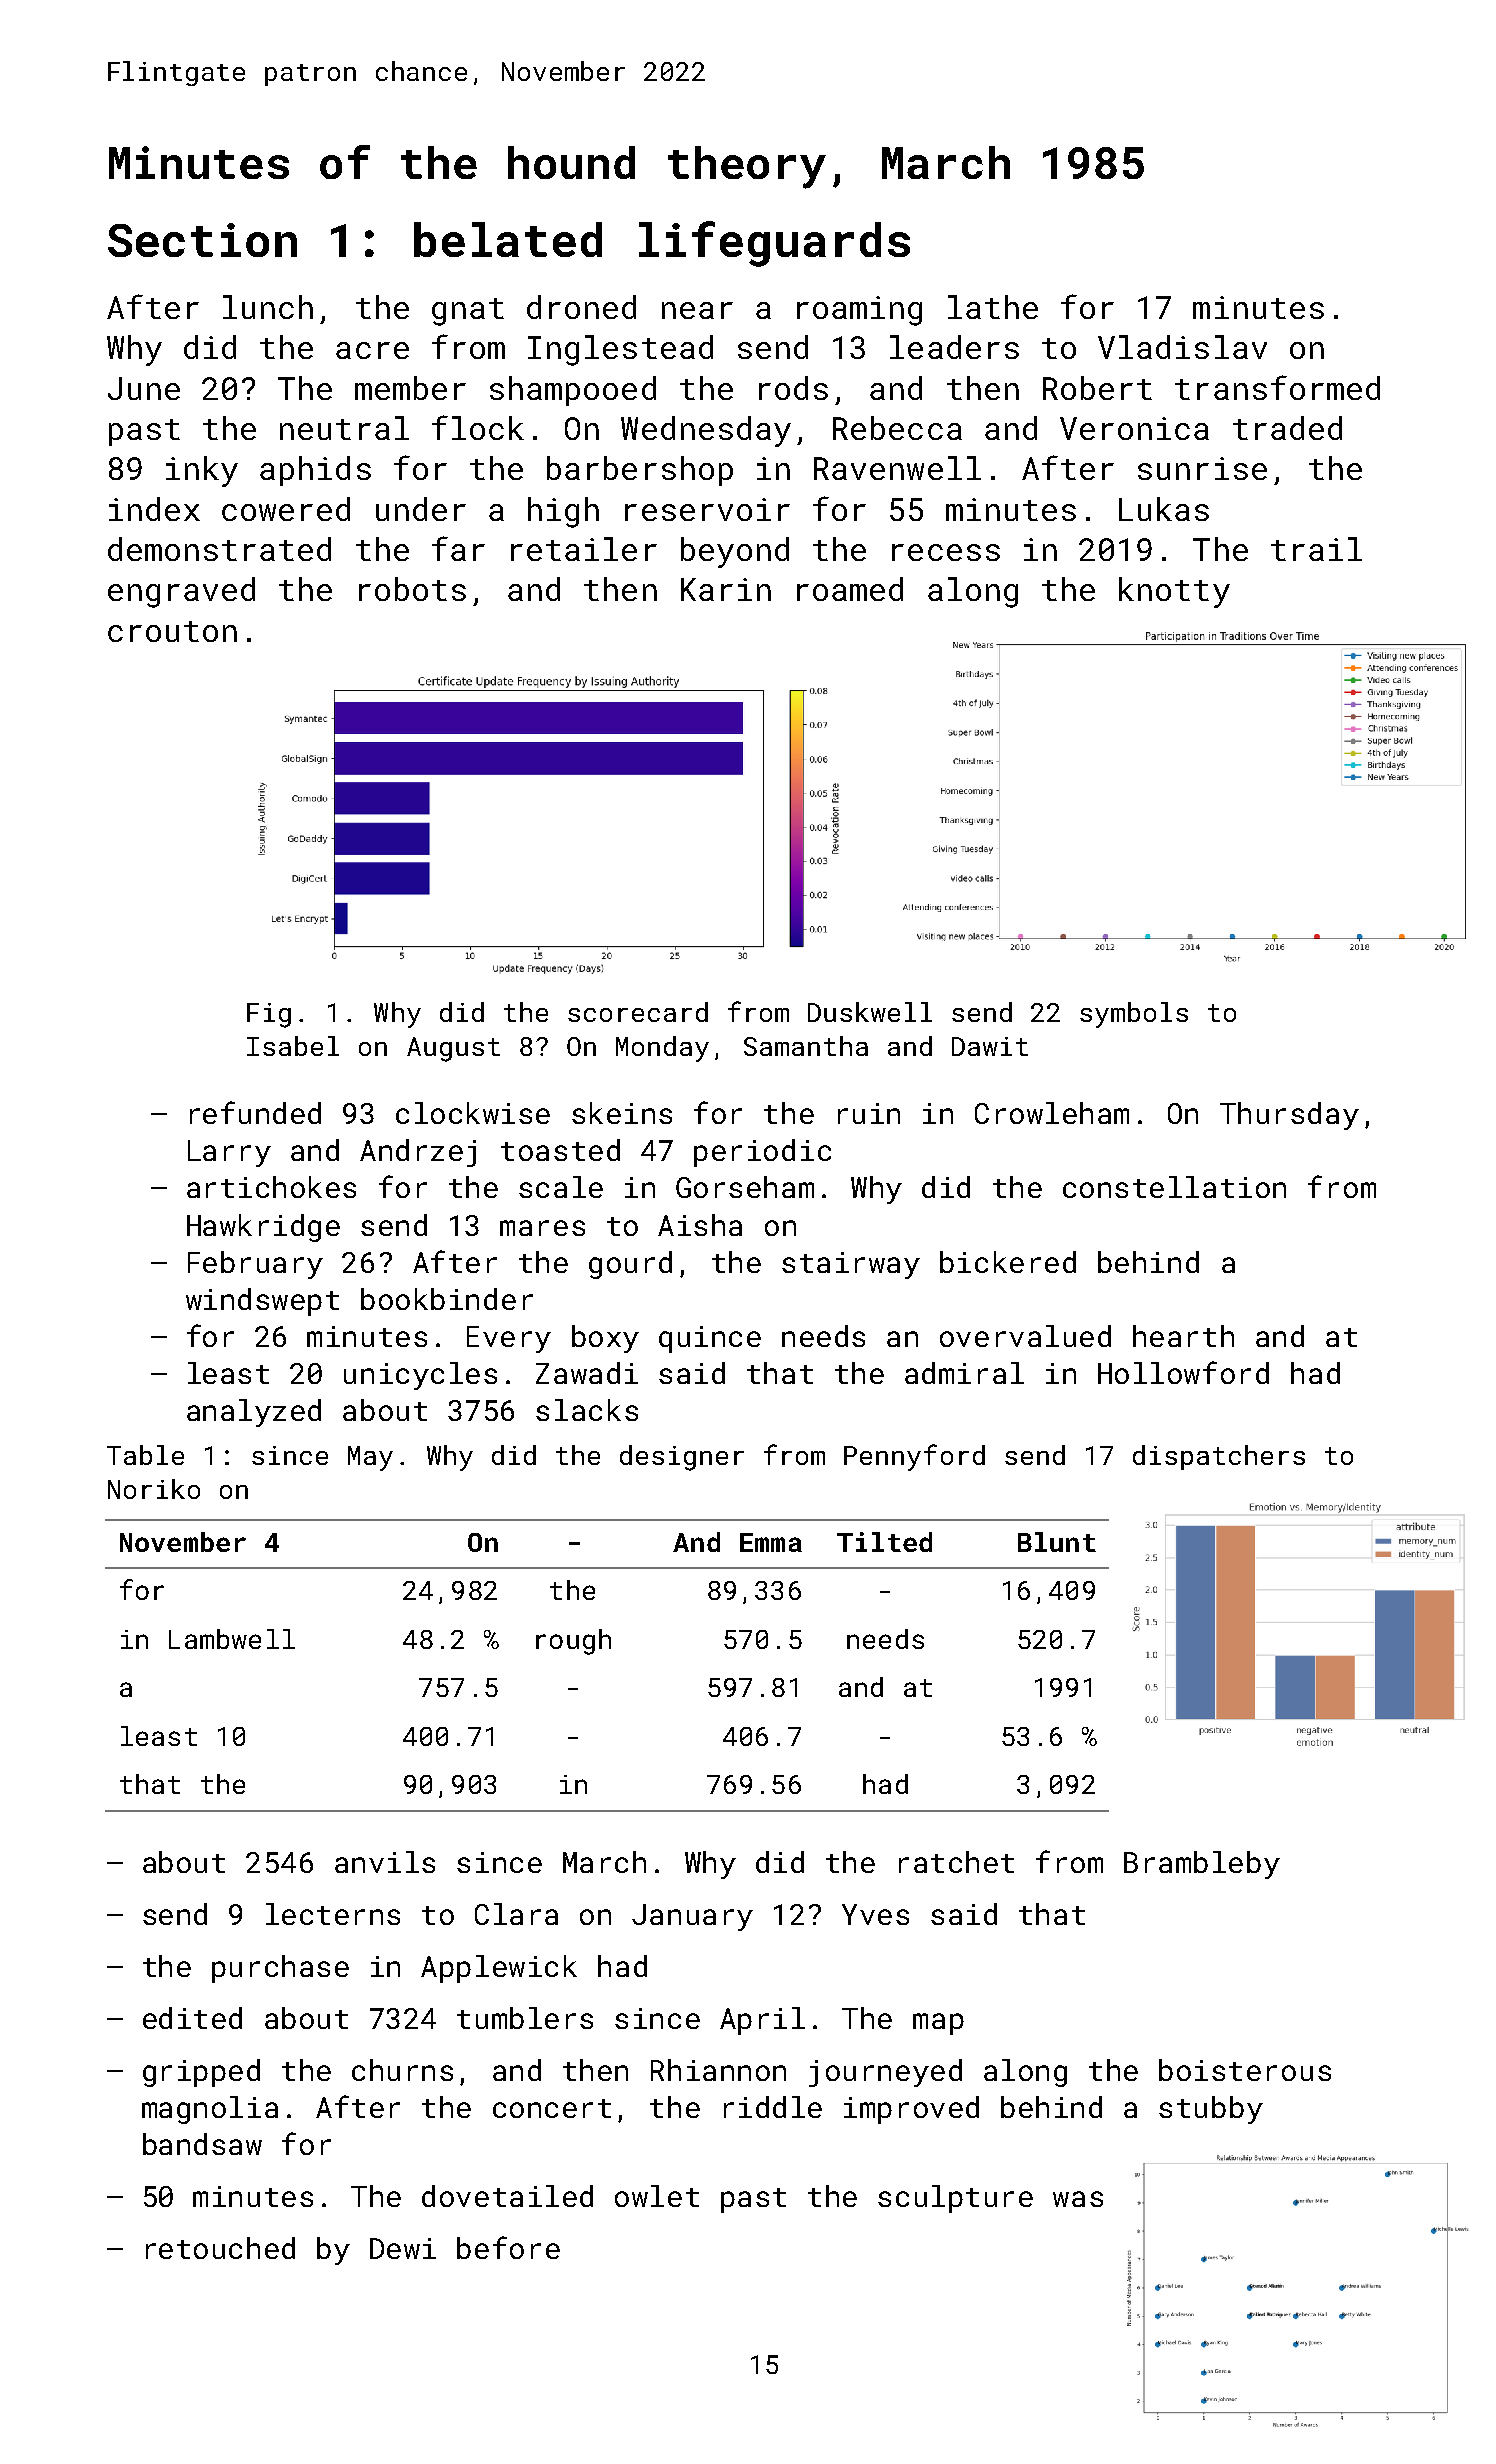 This screenshot has width=1496, height=2464. I want to click on Section, so click(202, 240).
